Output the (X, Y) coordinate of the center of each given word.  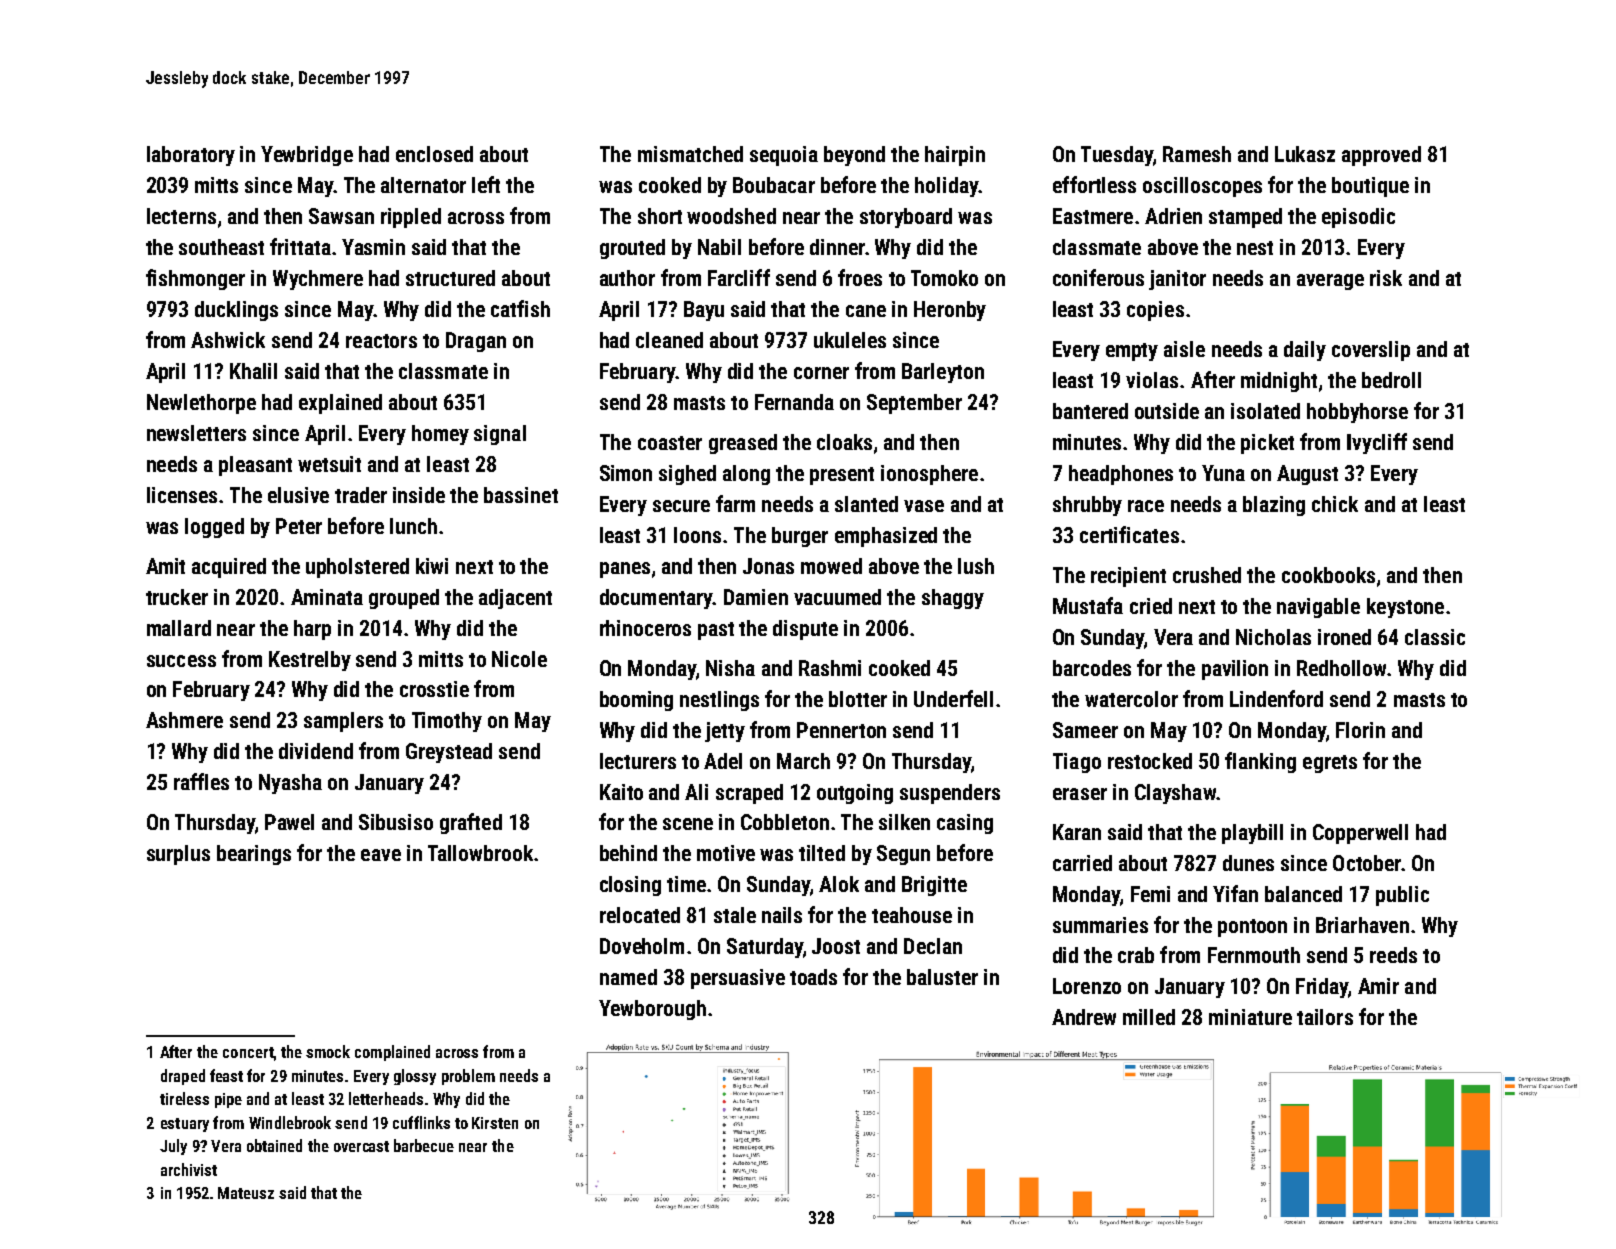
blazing (1274, 506)
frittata (300, 246)
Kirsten (495, 1123)
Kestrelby (310, 661)
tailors (1325, 1017)
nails (782, 915)
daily (1305, 351)
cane (866, 311)
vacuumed (837, 597)
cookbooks (1328, 575)
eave (381, 855)
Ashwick (228, 340)
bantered (1090, 411)
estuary (185, 1125)
